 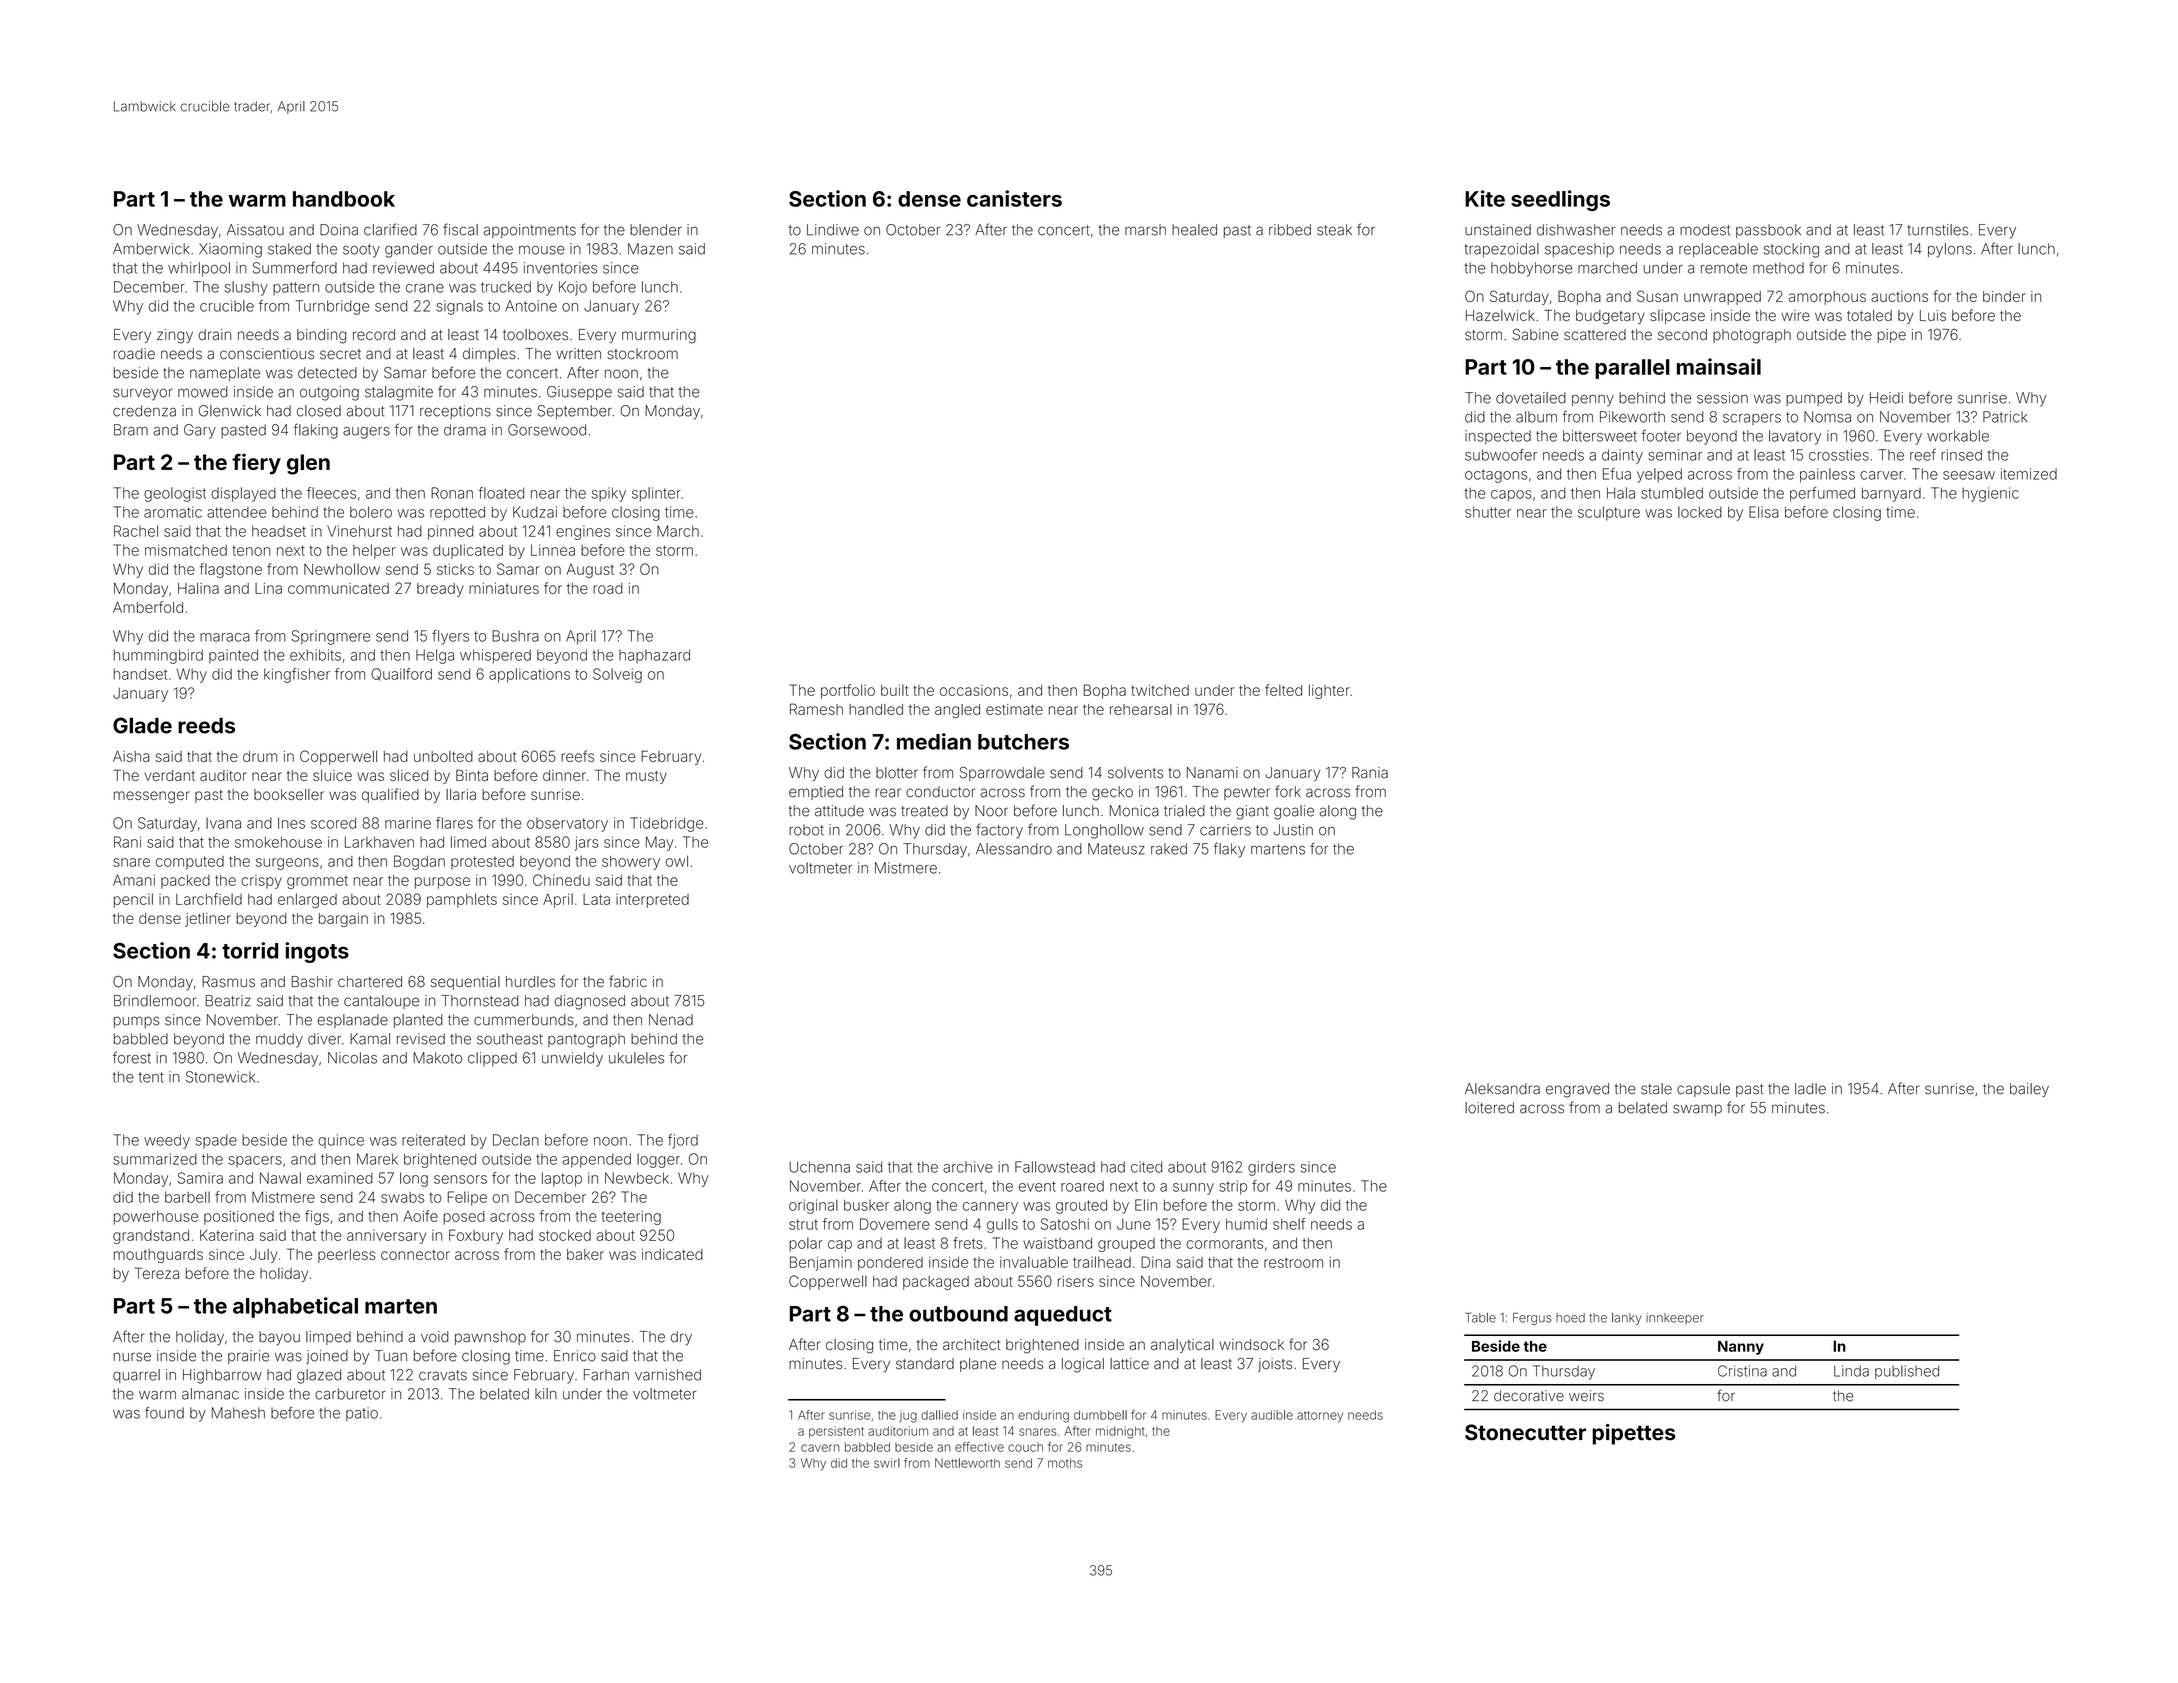 I want to click on lighter, so click(x=1329, y=691).
